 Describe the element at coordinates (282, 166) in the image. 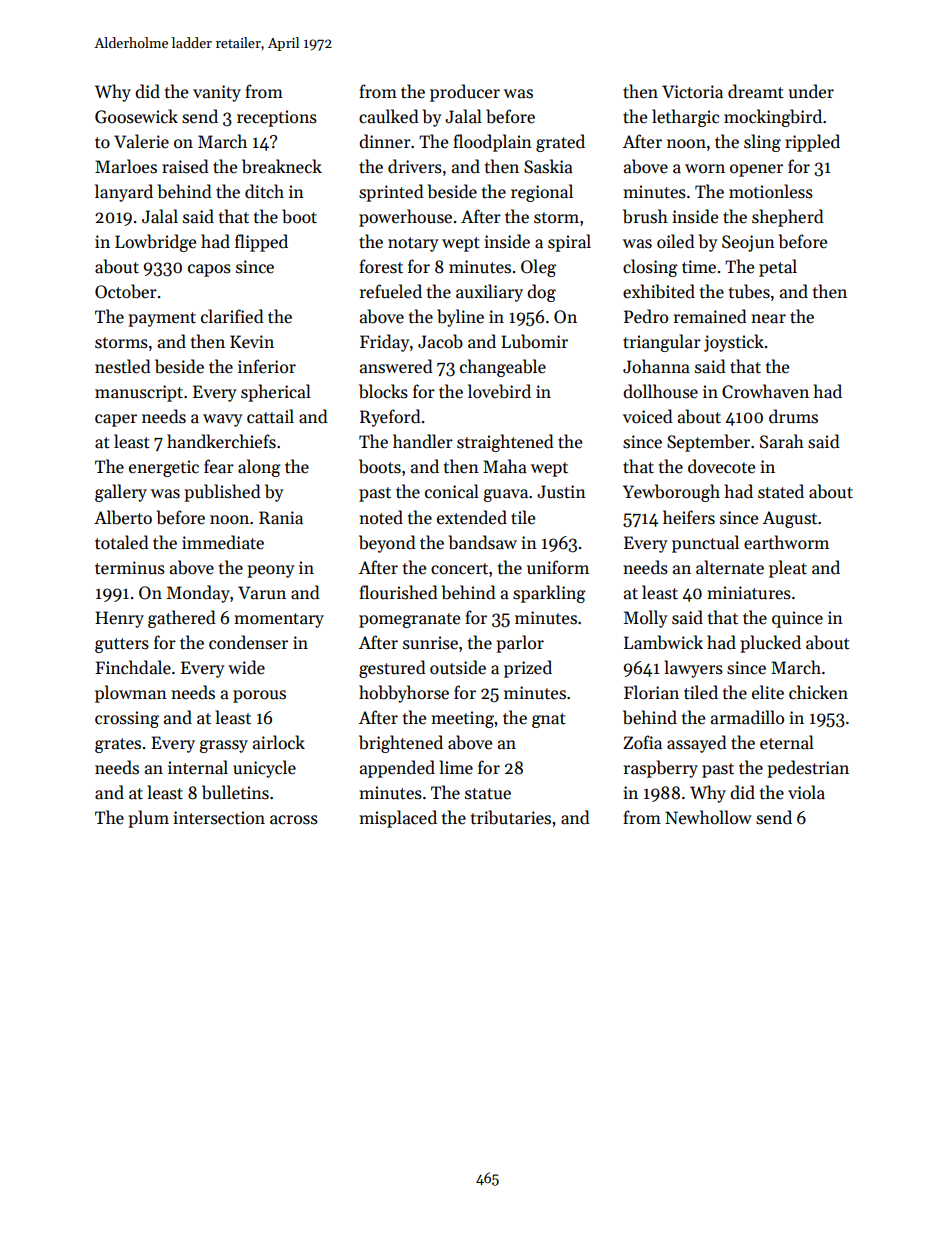

I see `breakneck` at that location.
